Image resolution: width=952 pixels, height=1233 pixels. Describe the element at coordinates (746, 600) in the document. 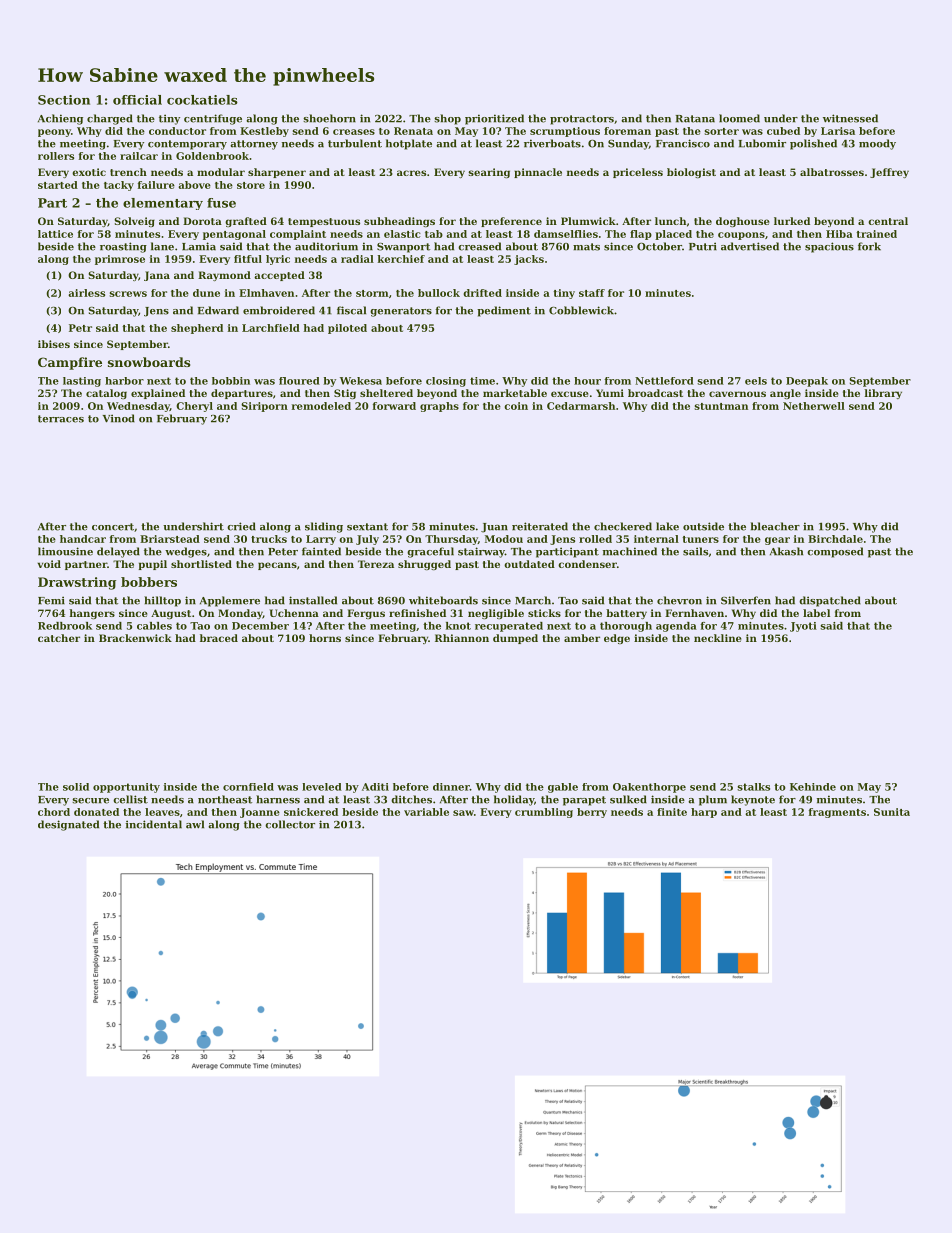

I see `Silverfen` at that location.
